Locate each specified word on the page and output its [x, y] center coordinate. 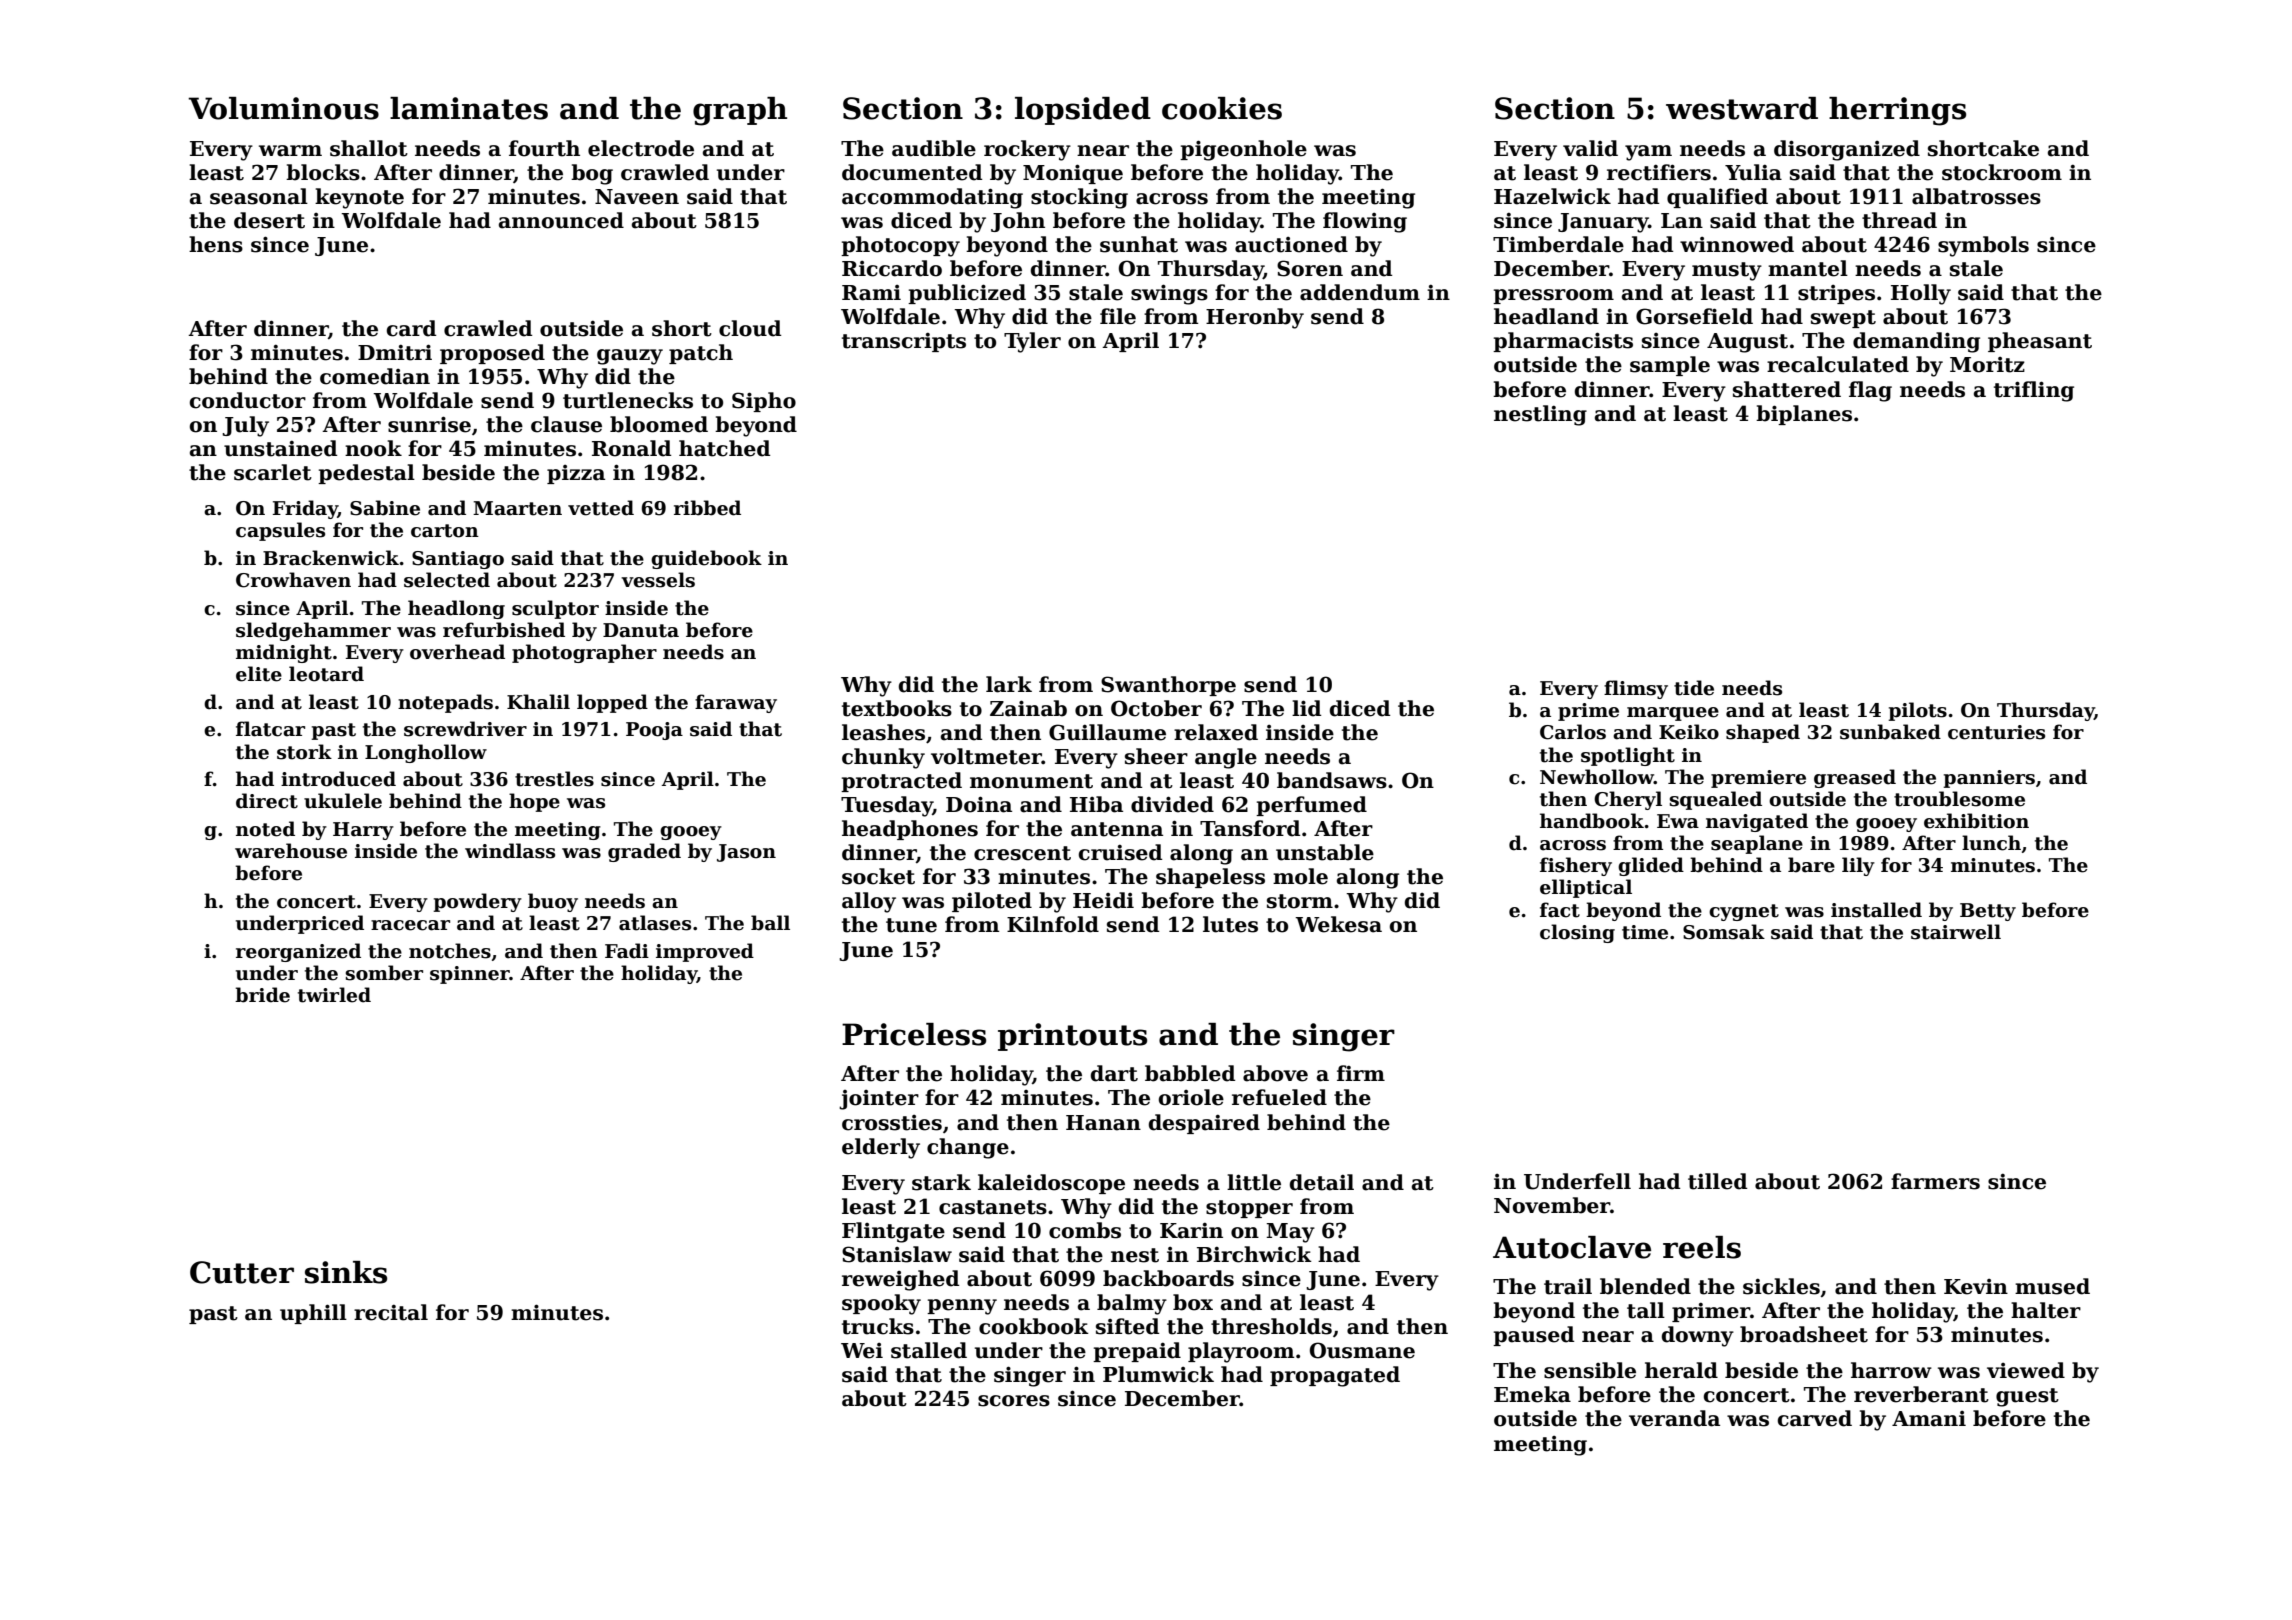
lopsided [1083, 111]
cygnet [1744, 912]
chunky [883, 758]
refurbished [504, 630]
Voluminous [283, 108]
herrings [1897, 111]
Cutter [242, 1272]
